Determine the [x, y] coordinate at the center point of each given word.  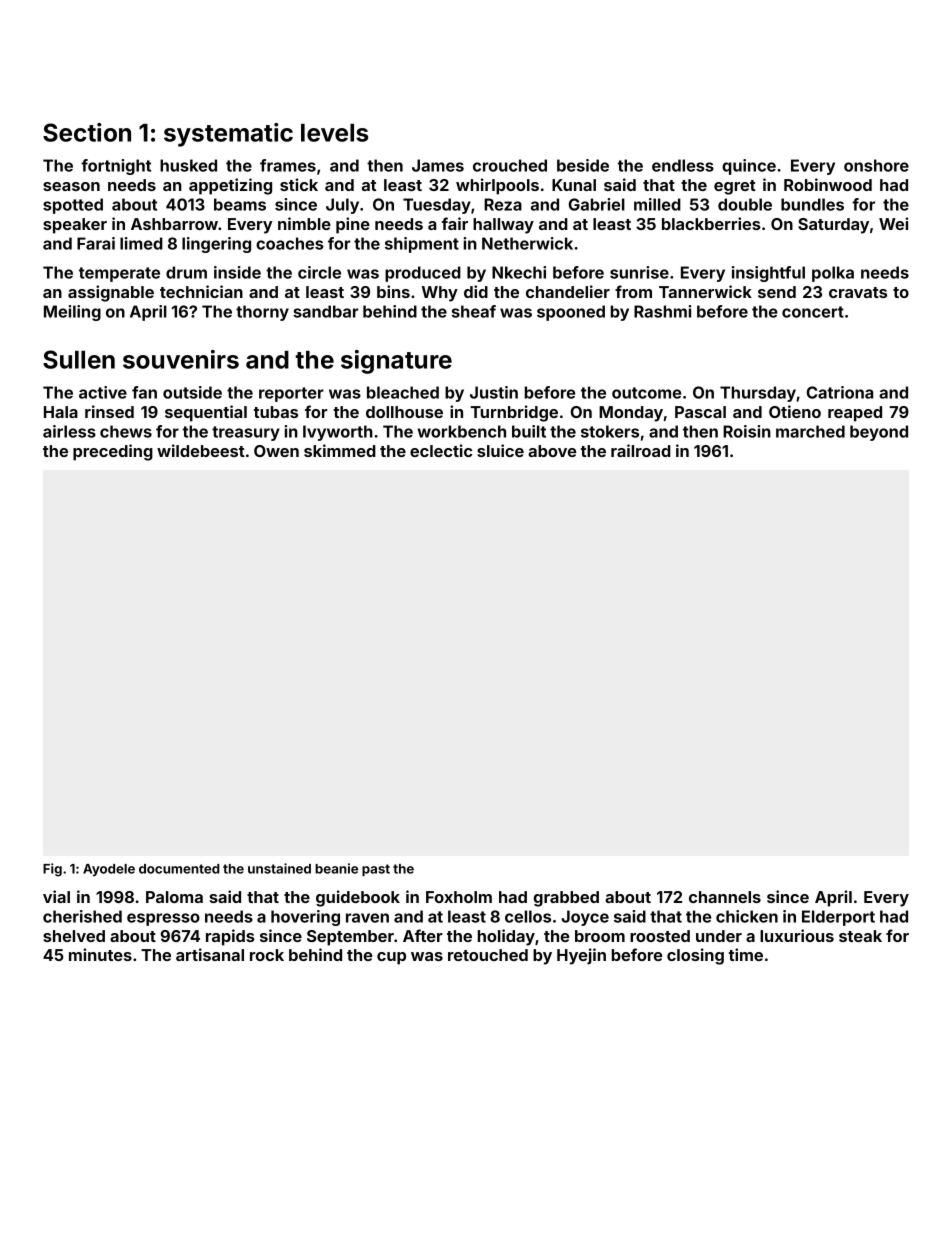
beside [583, 165]
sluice [500, 450]
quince [749, 167]
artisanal [210, 954]
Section [87, 132]
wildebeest [201, 450]
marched [810, 431]
